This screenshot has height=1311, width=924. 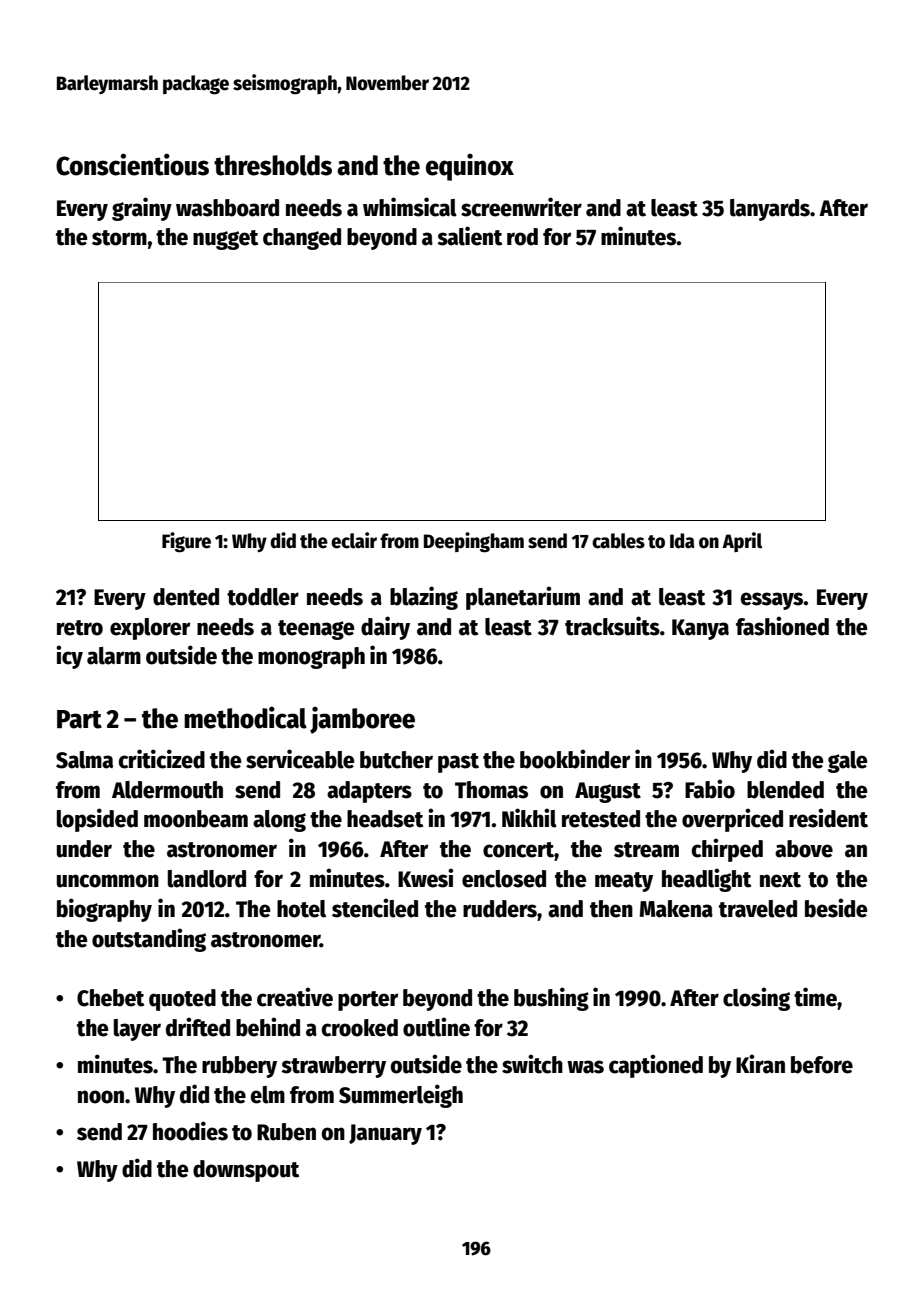 What do you see at coordinates (656, 1066) in the screenshot?
I see `captioned` at bounding box center [656, 1066].
